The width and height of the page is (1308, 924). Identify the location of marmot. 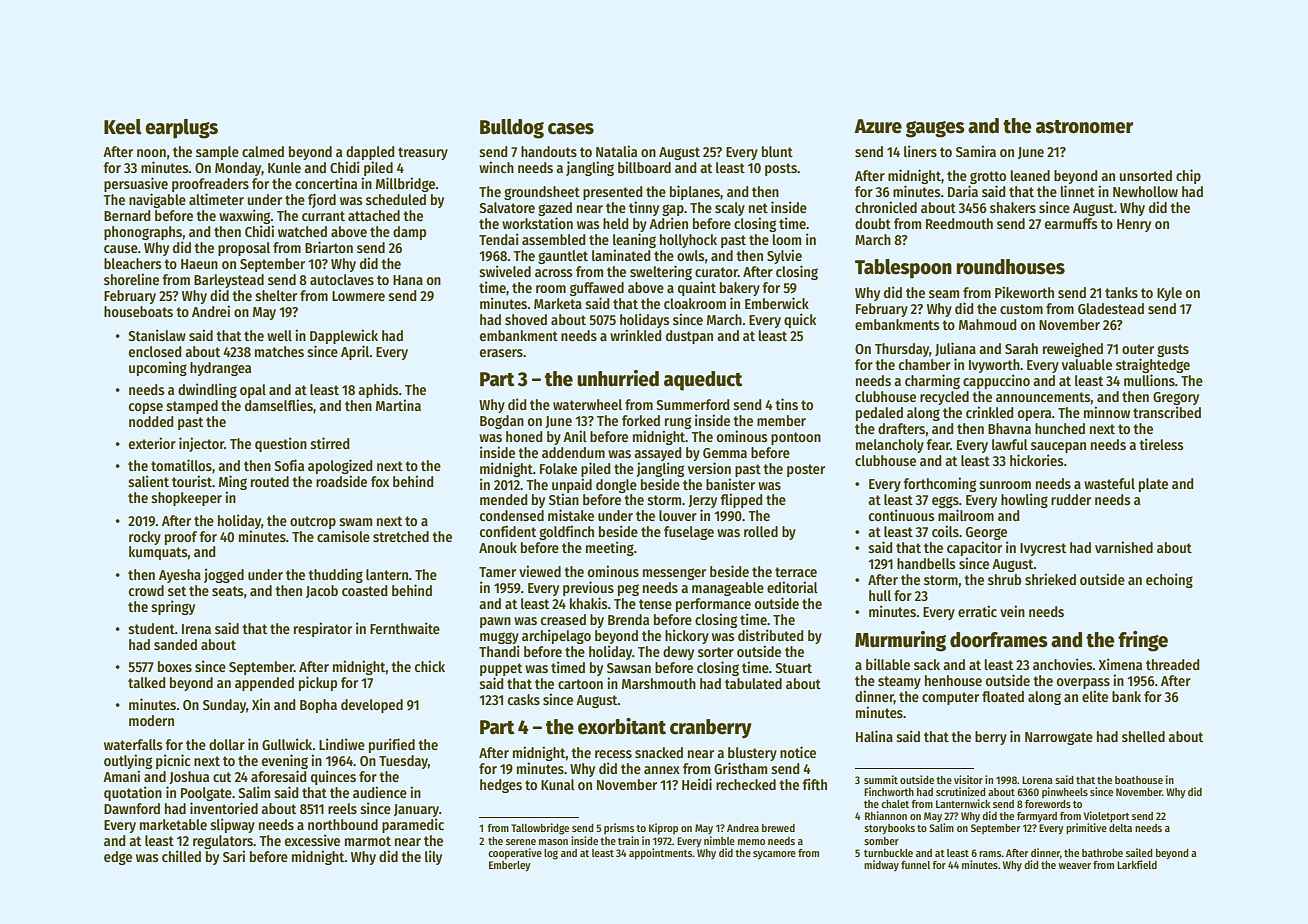
(368, 841).
